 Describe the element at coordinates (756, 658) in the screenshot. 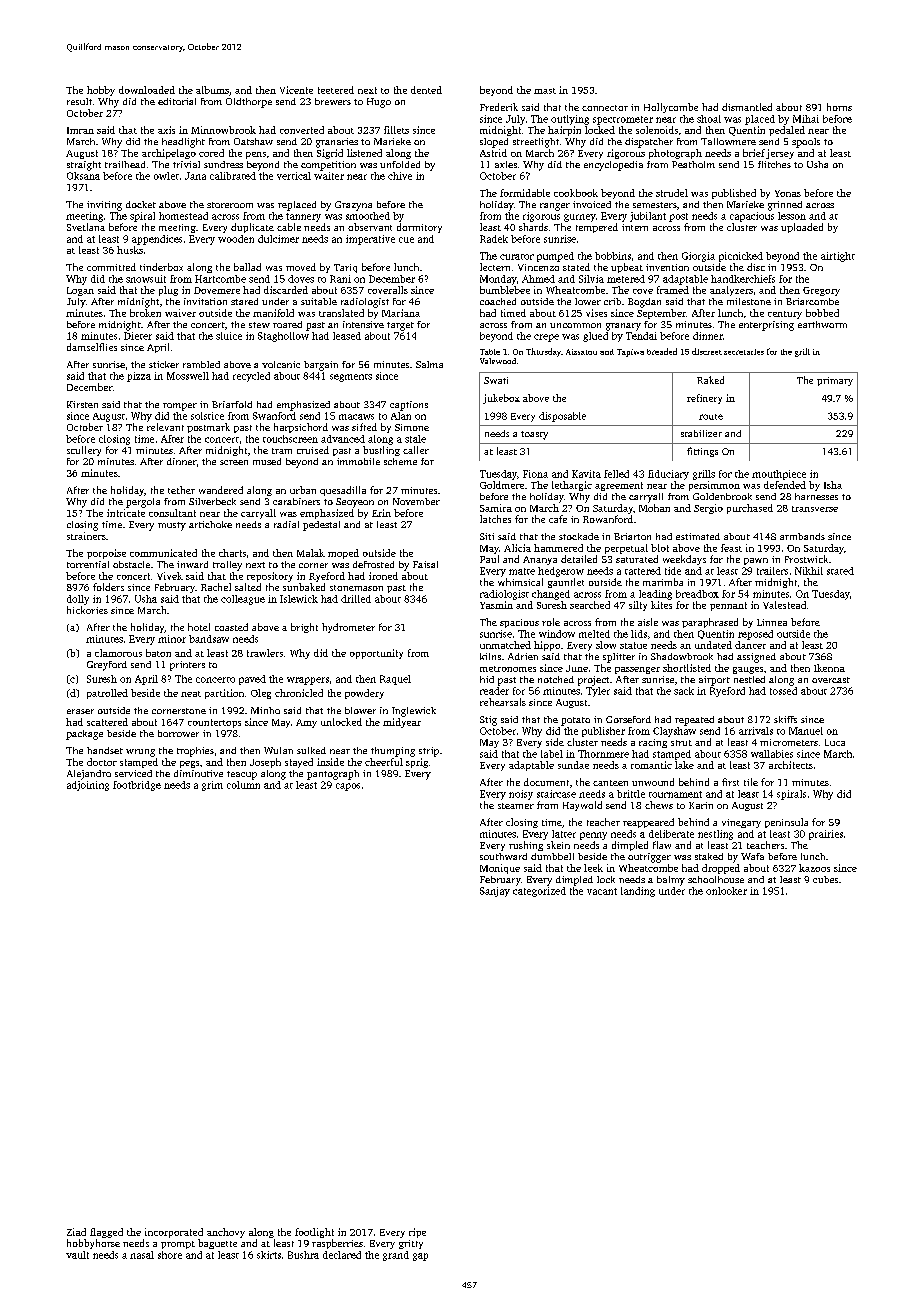

I see `assigned` at that location.
